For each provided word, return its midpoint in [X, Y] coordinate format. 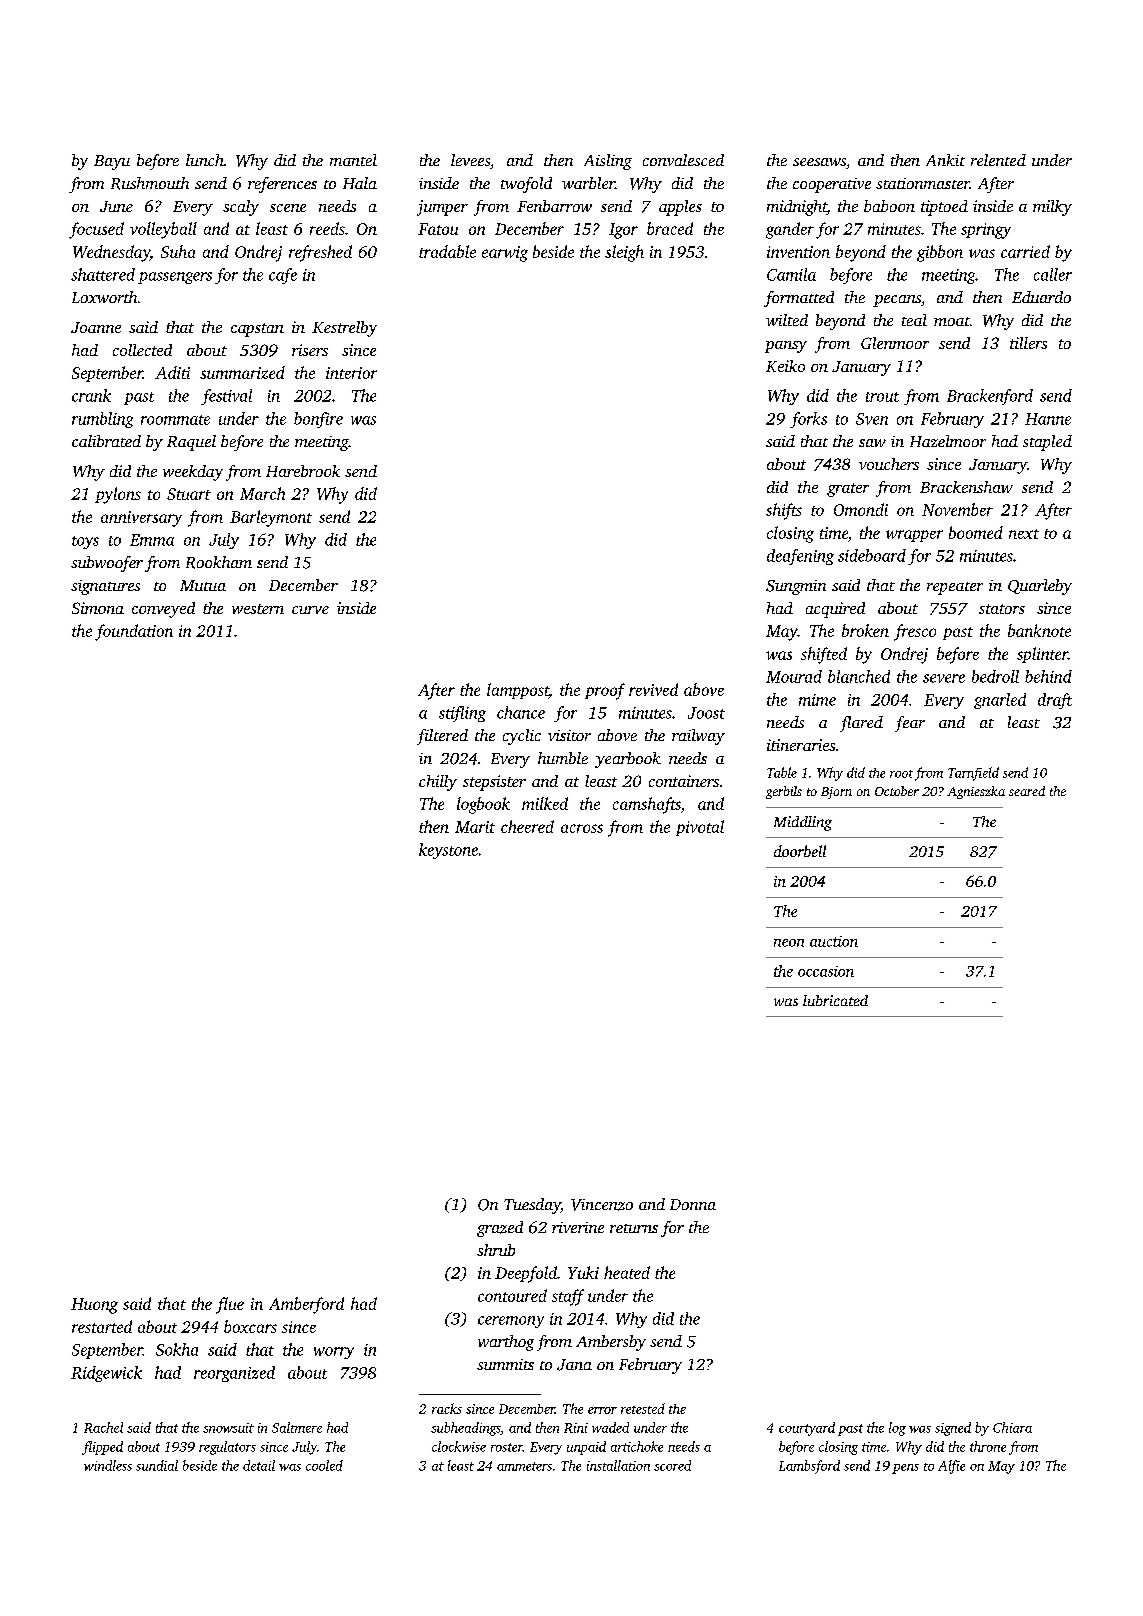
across [582, 828]
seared [1027, 791]
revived [653, 689]
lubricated [835, 1000]
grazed [500, 1229]
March [262, 493]
